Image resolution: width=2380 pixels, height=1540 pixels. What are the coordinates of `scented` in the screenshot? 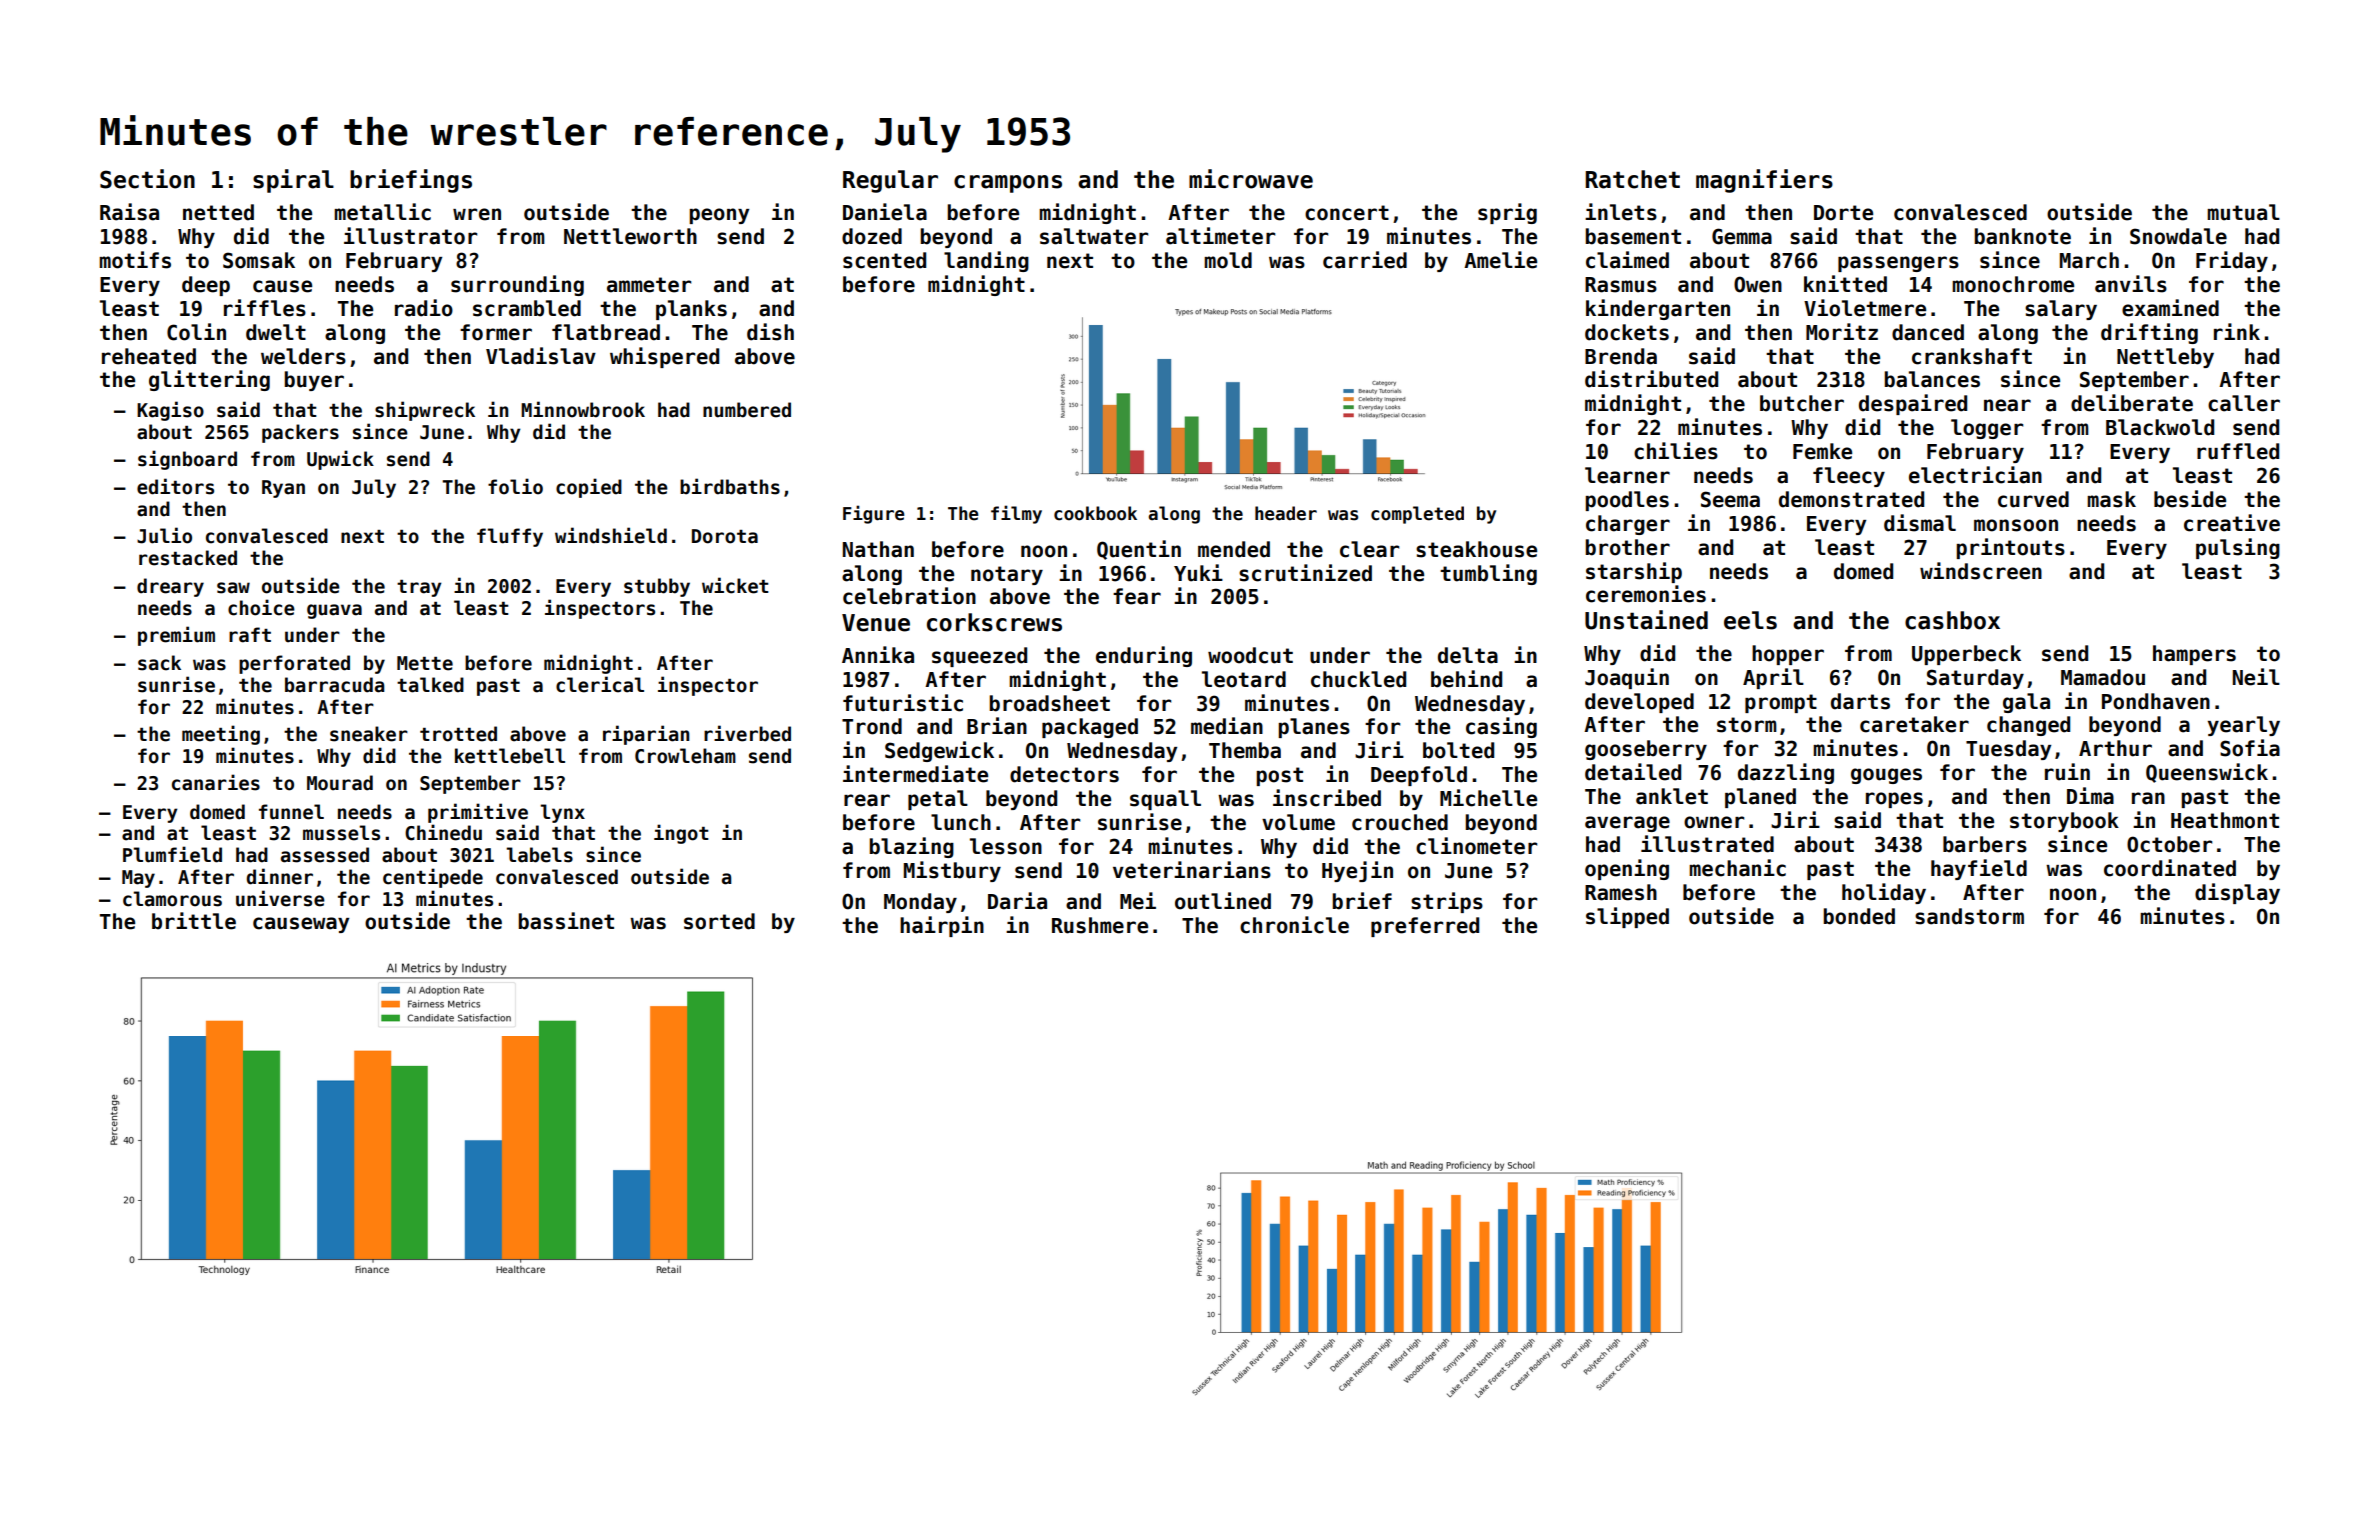 It's located at (884, 260).
